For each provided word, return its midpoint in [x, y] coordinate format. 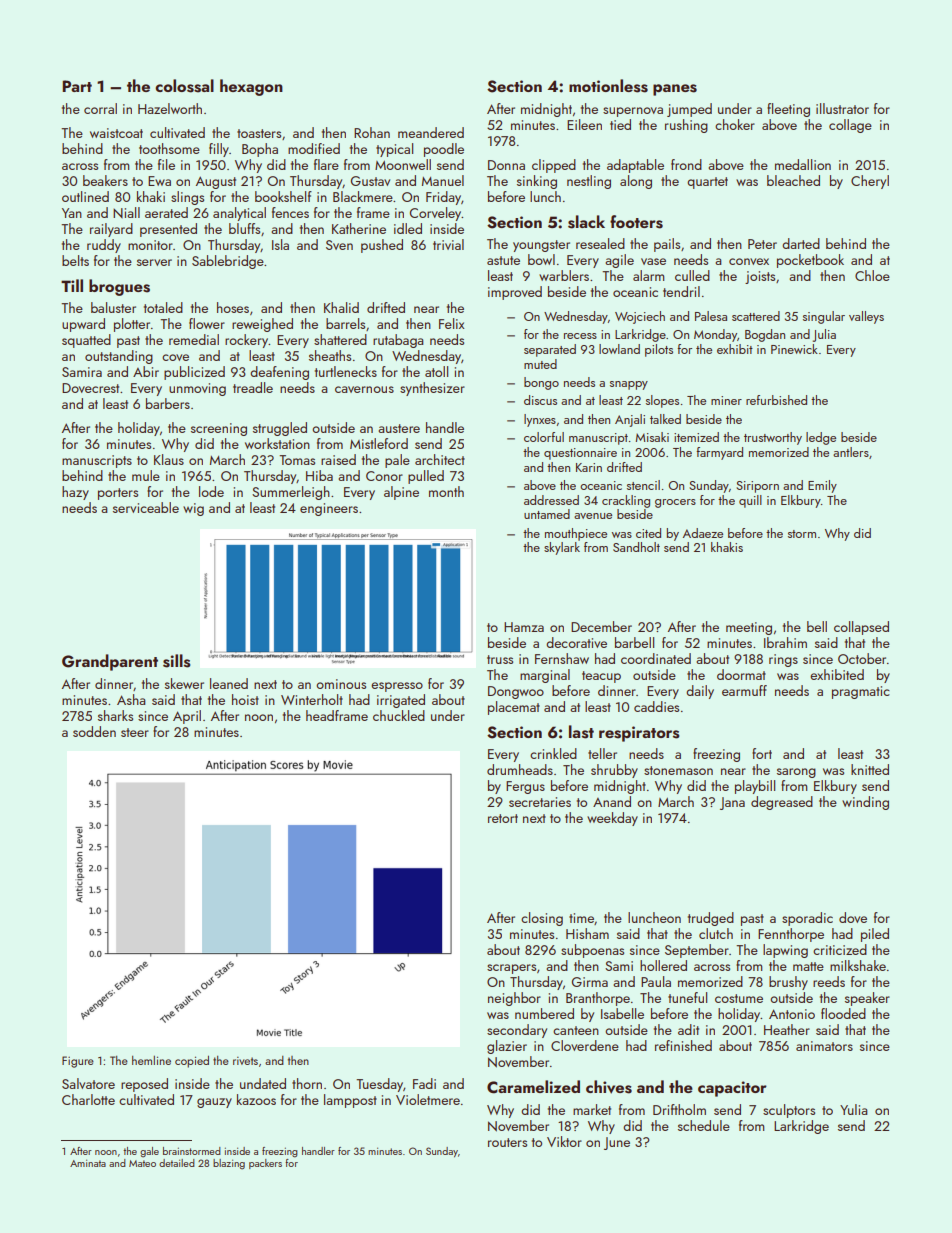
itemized [696, 437]
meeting [749, 628]
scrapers [511, 969]
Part [77, 86]
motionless [608, 86]
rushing [686, 126]
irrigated [401, 701]
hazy [75, 493]
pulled [426, 477]
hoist [245, 699]
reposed [144, 1085]
